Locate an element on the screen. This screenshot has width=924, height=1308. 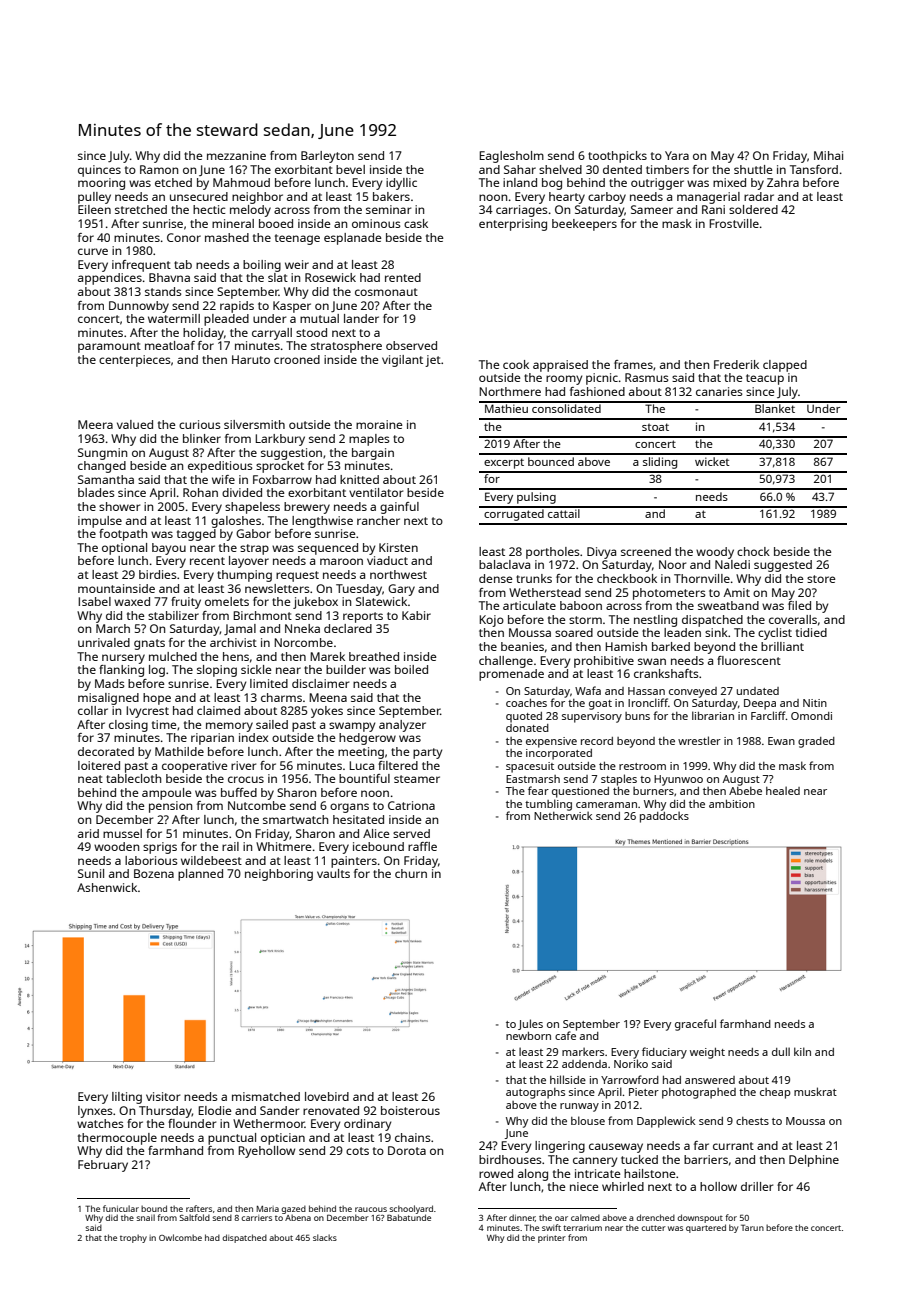
newborn is located at coordinates (528, 1036).
